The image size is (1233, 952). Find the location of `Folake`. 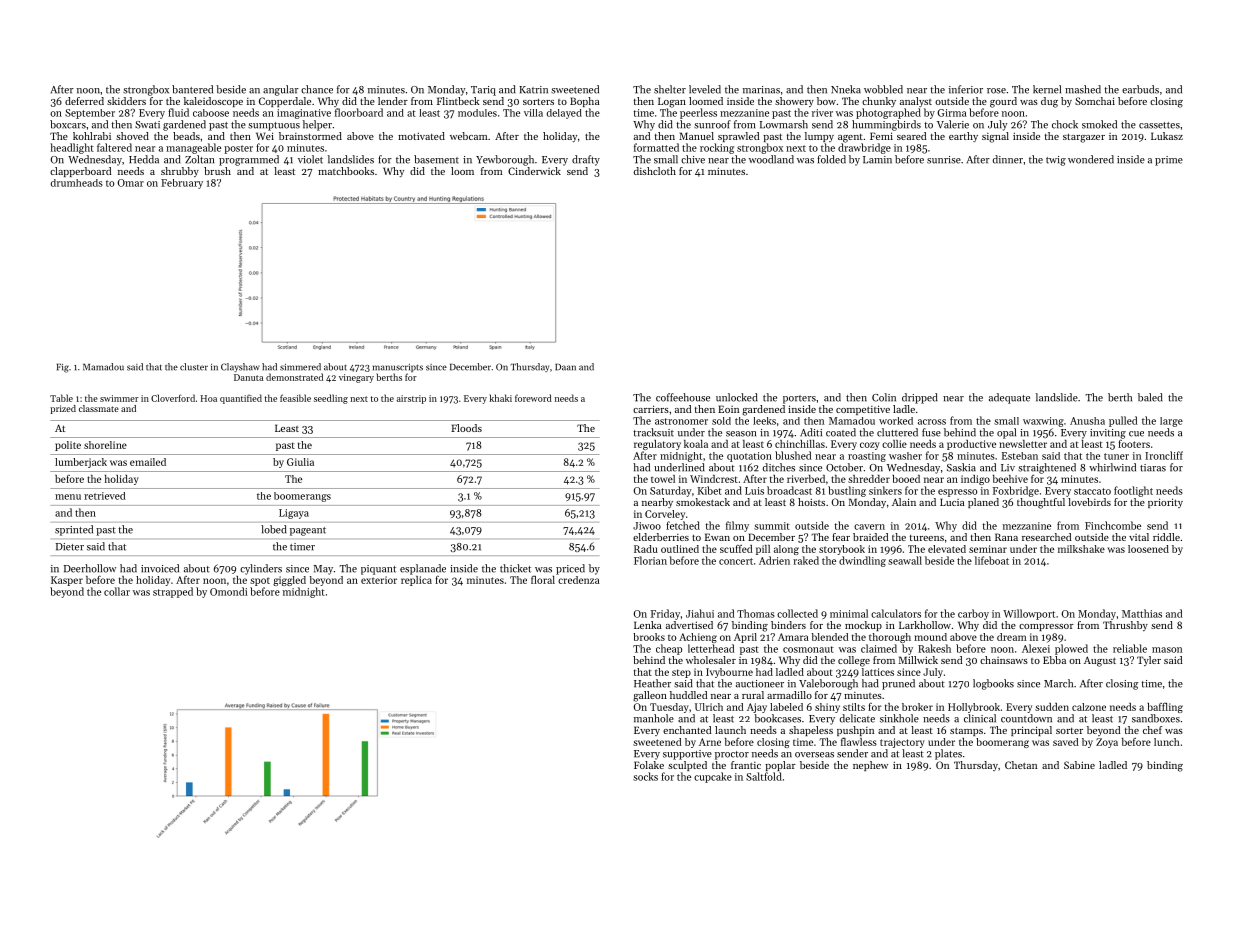

Folake is located at coordinates (649, 765).
